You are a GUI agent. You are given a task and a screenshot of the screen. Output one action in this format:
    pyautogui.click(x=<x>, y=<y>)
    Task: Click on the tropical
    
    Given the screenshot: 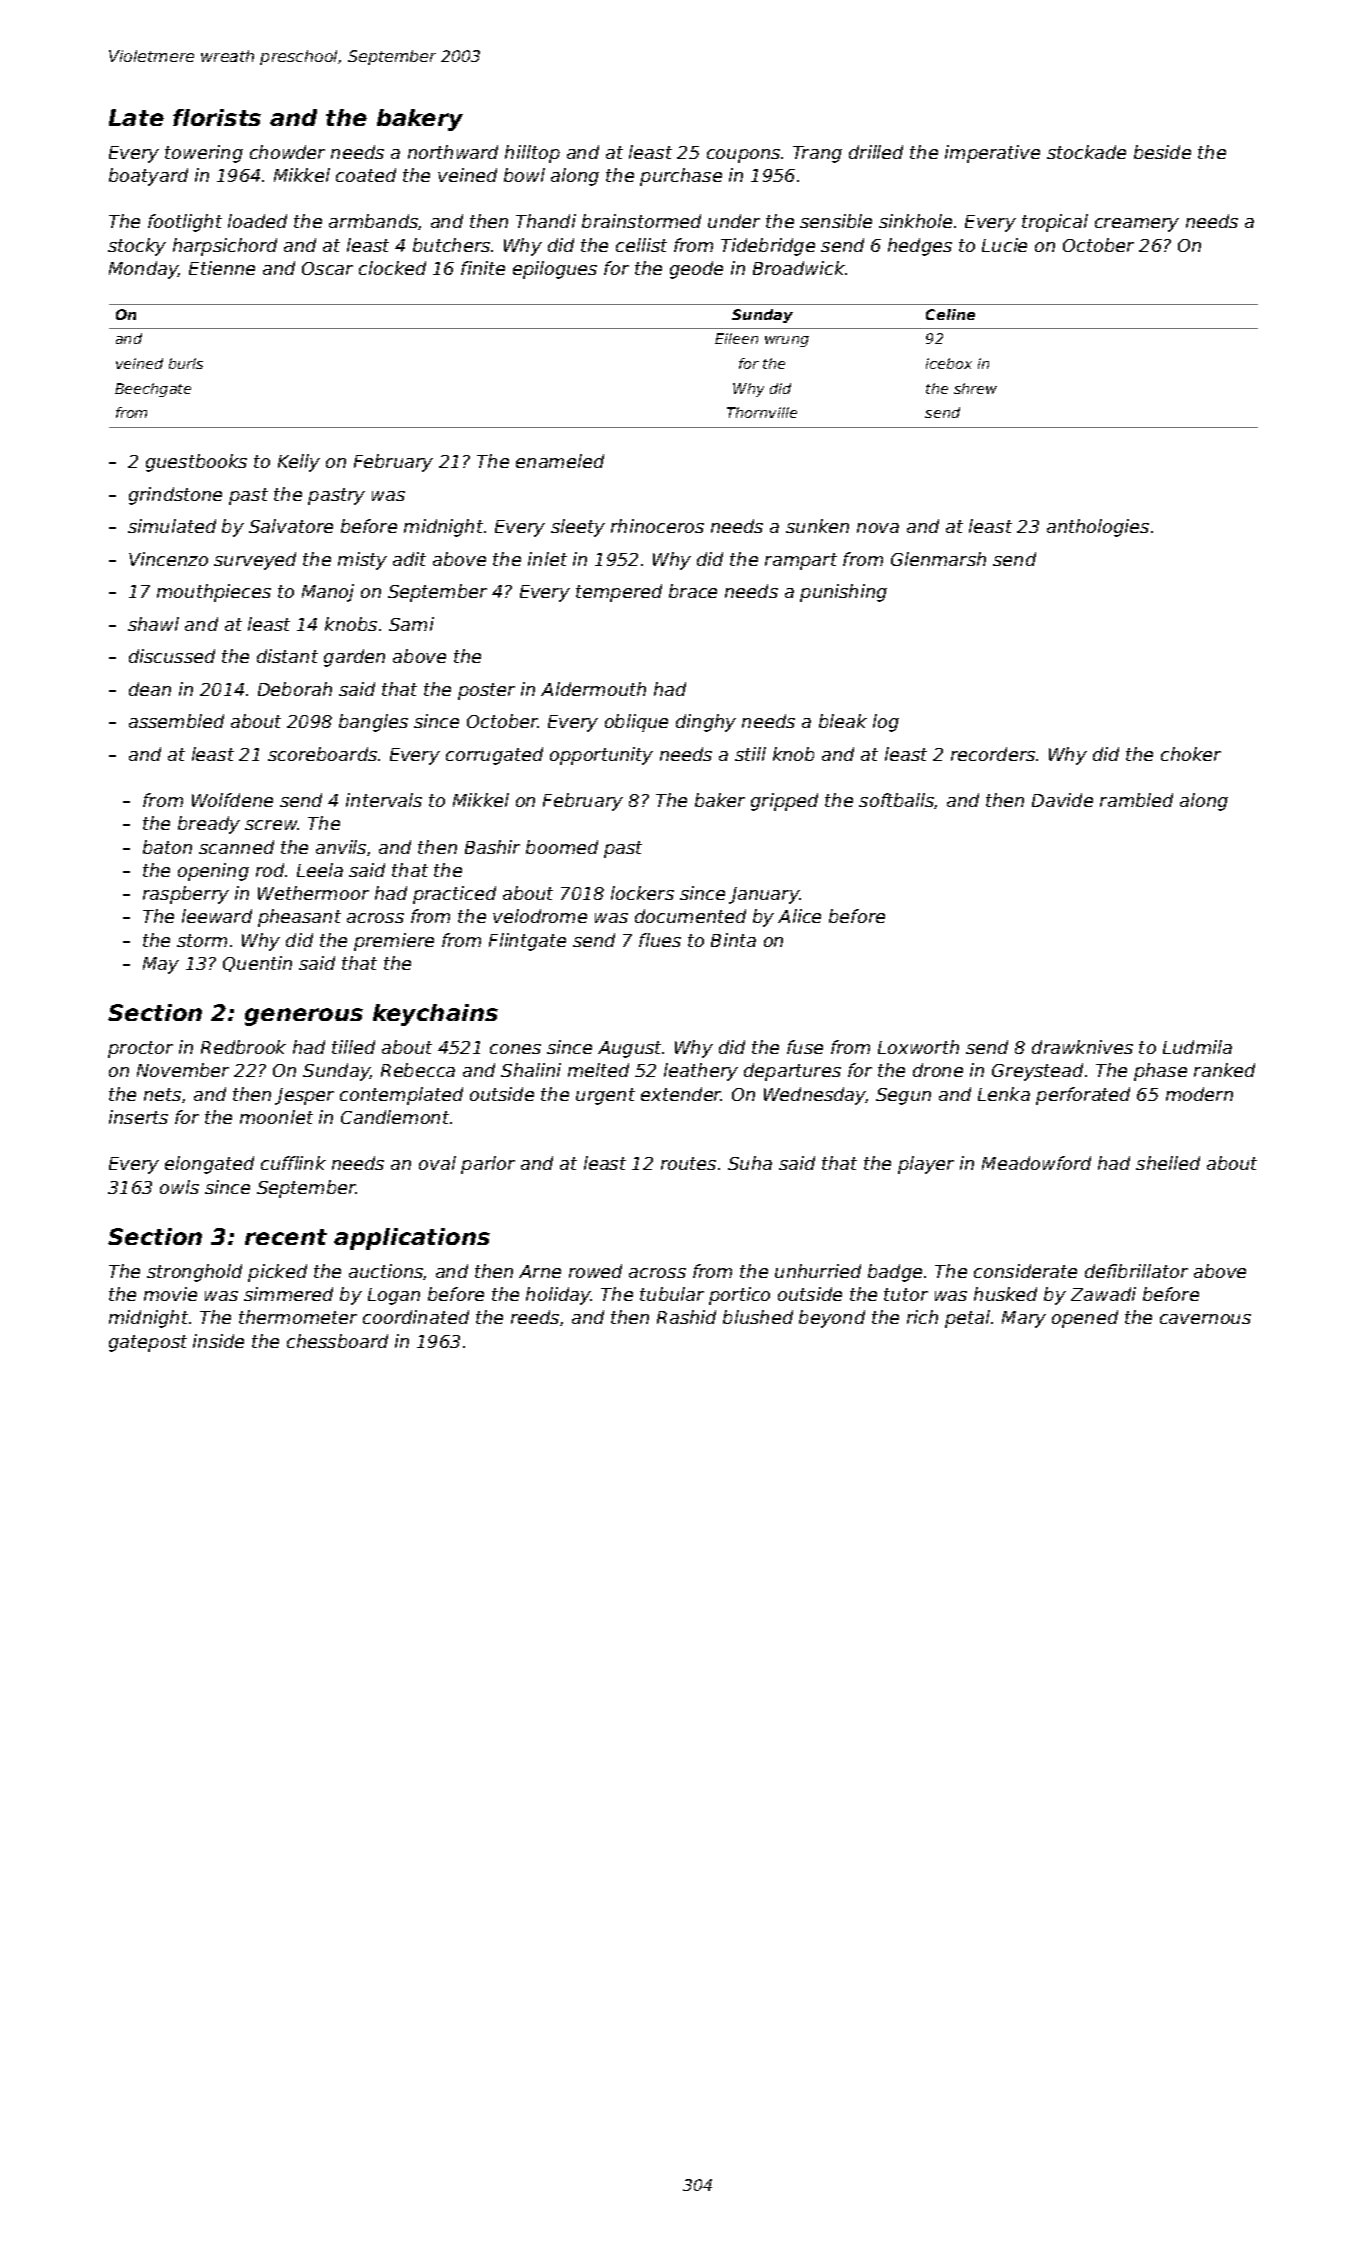 What is the action you would take?
    pyautogui.click(x=1055, y=223)
